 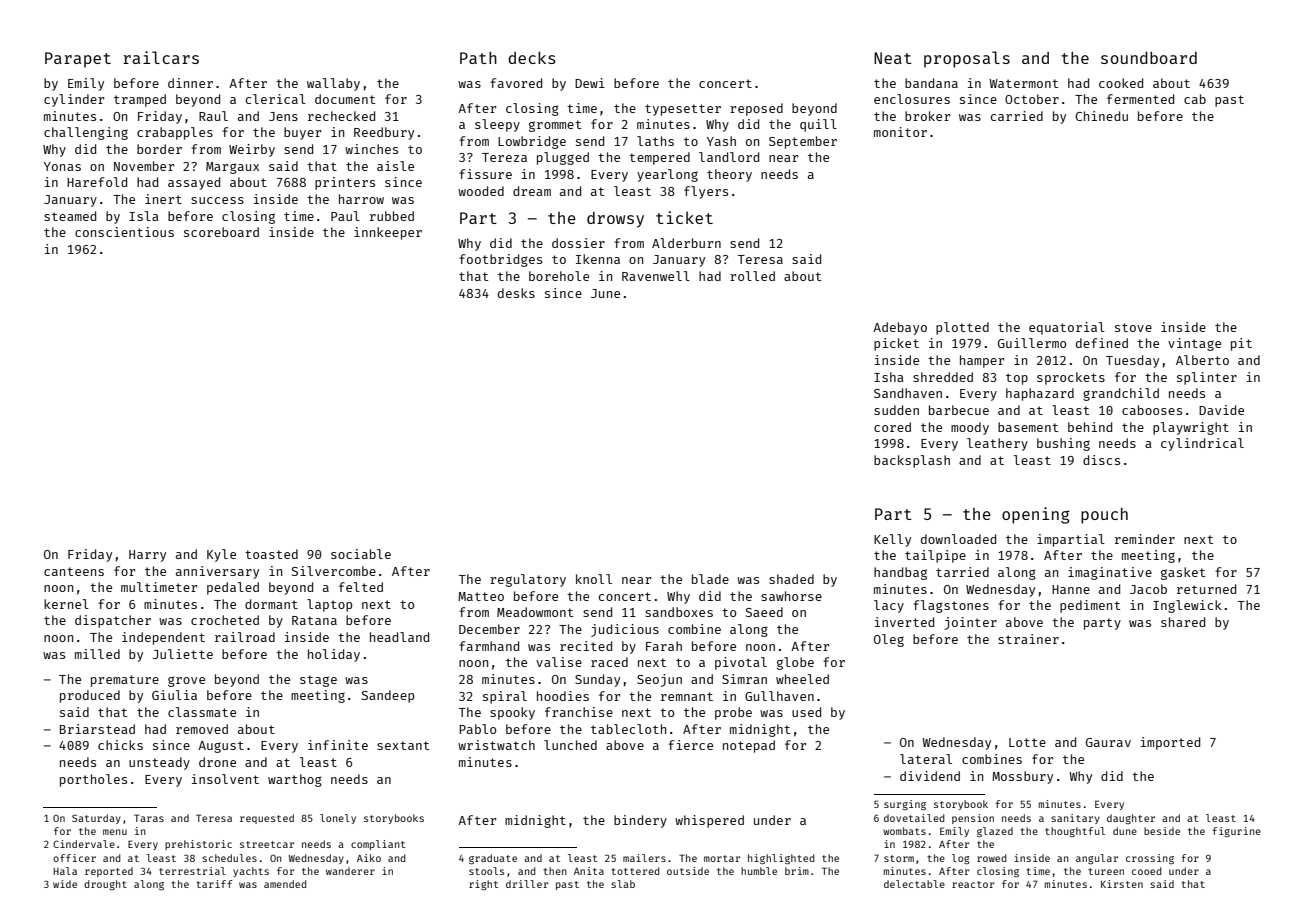 What do you see at coordinates (161, 57) in the document?
I see `railcars` at bounding box center [161, 57].
